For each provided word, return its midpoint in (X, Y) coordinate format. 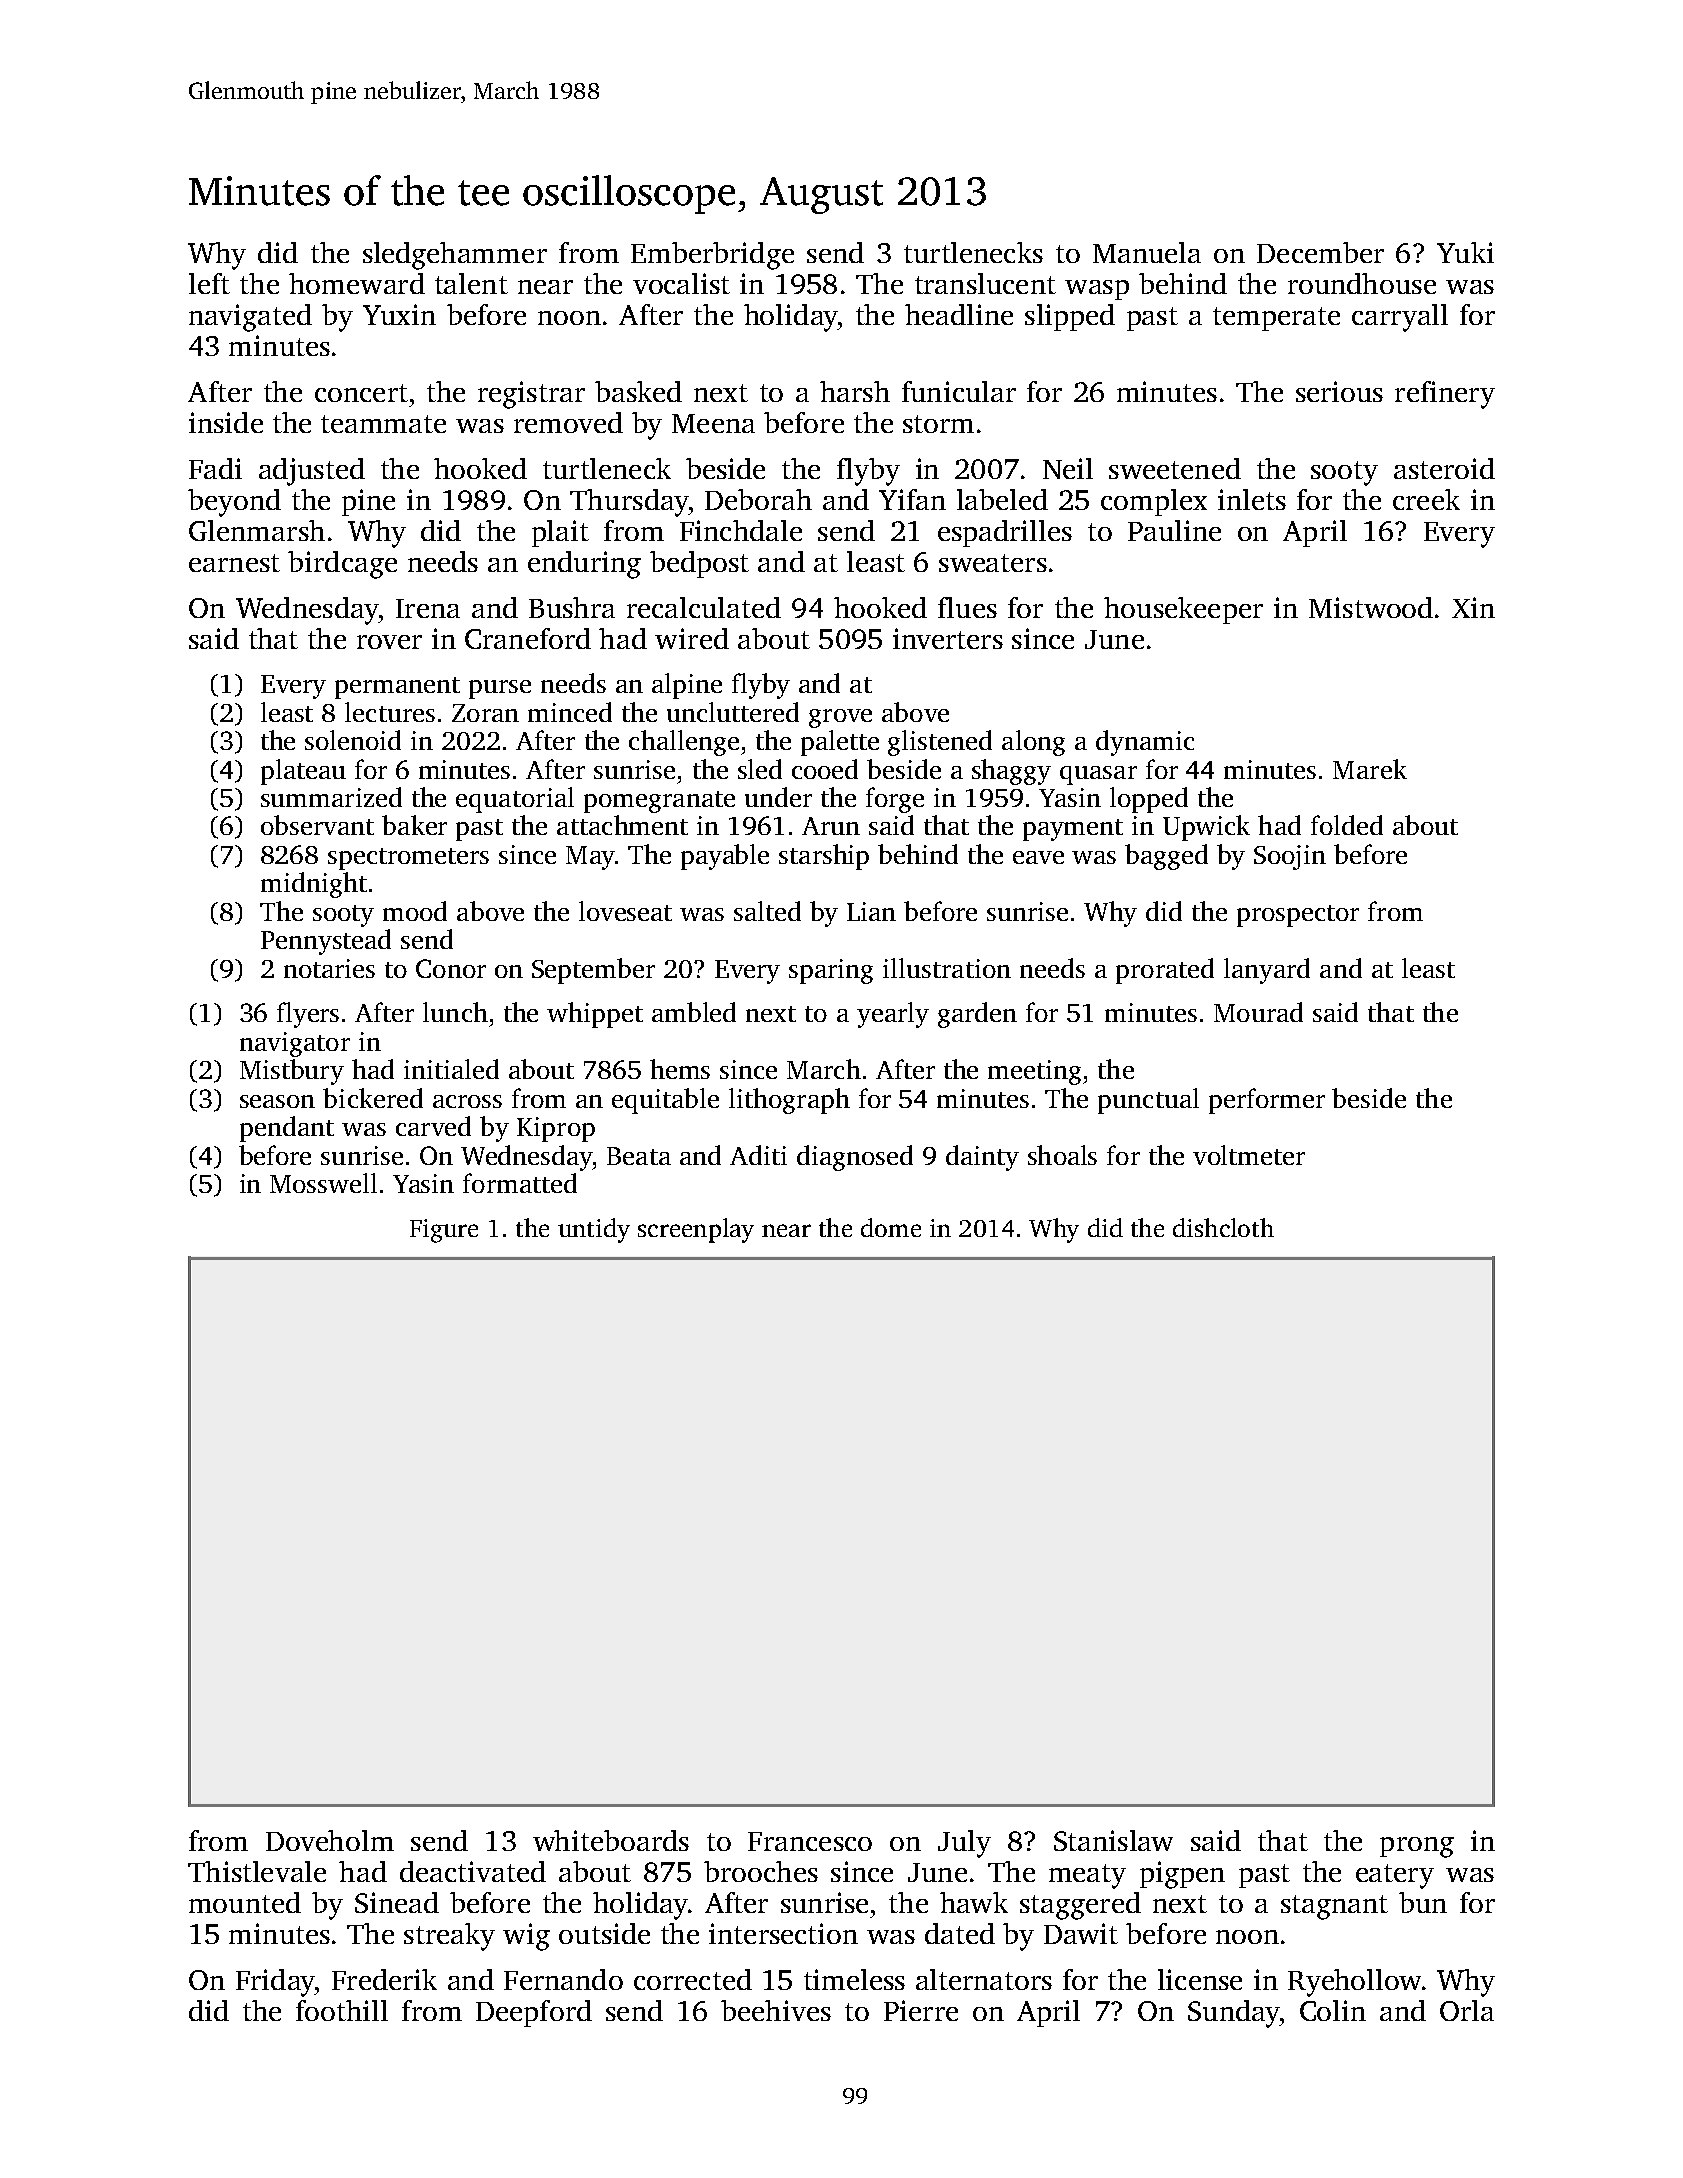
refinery (1445, 395)
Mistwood (1371, 607)
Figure (444, 1231)
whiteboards (611, 1840)
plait (560, 533)
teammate (383, 424)
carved (433, 1126)
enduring (584, 565)
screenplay (696, 1230)
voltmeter (1249, 1155)
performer (1267, 1101)
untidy (594, 1230)
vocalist (681, 283)
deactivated (473, 1871)
